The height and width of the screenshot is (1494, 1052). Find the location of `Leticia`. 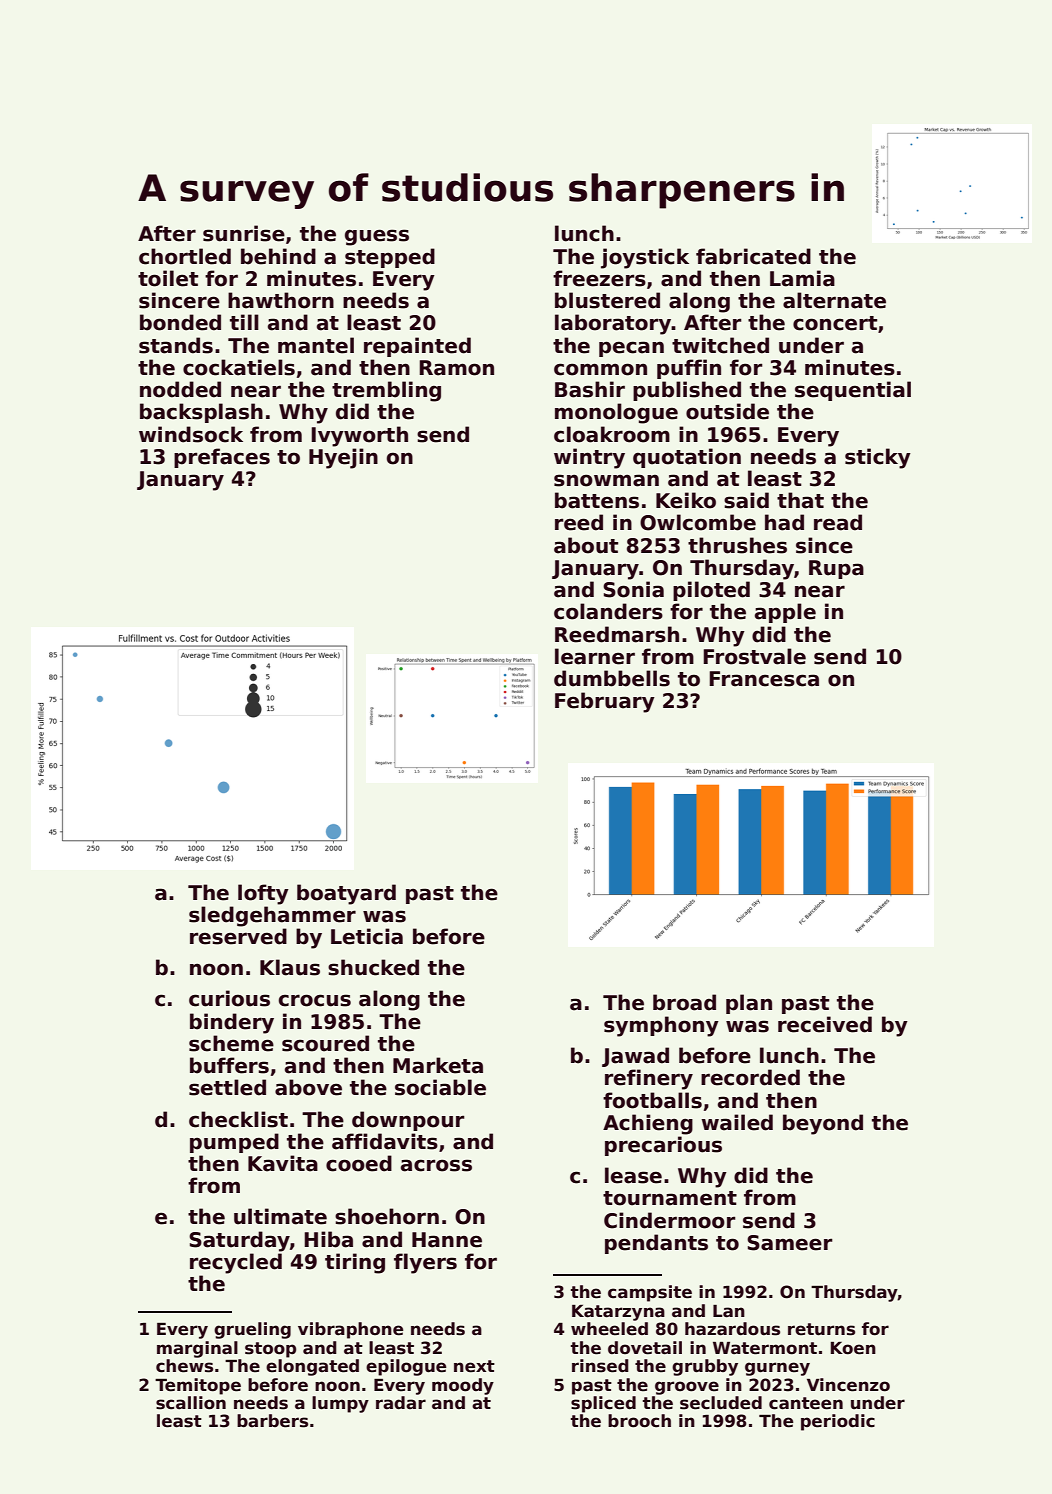

Leticia is located at coordinates (367, 936).
